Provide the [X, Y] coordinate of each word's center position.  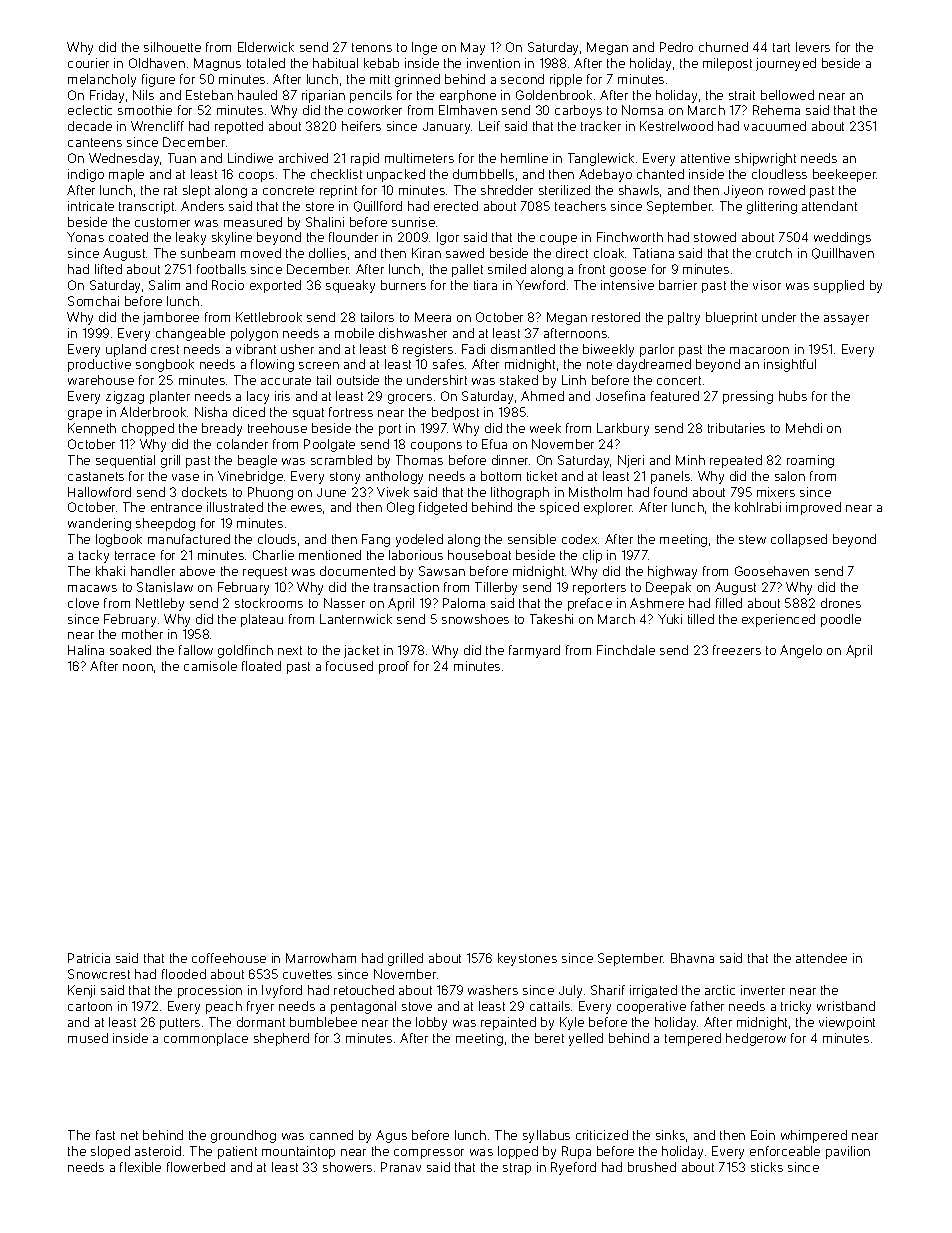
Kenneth [92, 428]
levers [813, 47]
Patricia [89, 958]
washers [493, 990]
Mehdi [804, 428]
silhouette [172, 47]
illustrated [235, 507]
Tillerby [496, 588]
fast [105, 1135]
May [473, 48]
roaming [810, 461]
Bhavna [692, 958]
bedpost [455, 413]
